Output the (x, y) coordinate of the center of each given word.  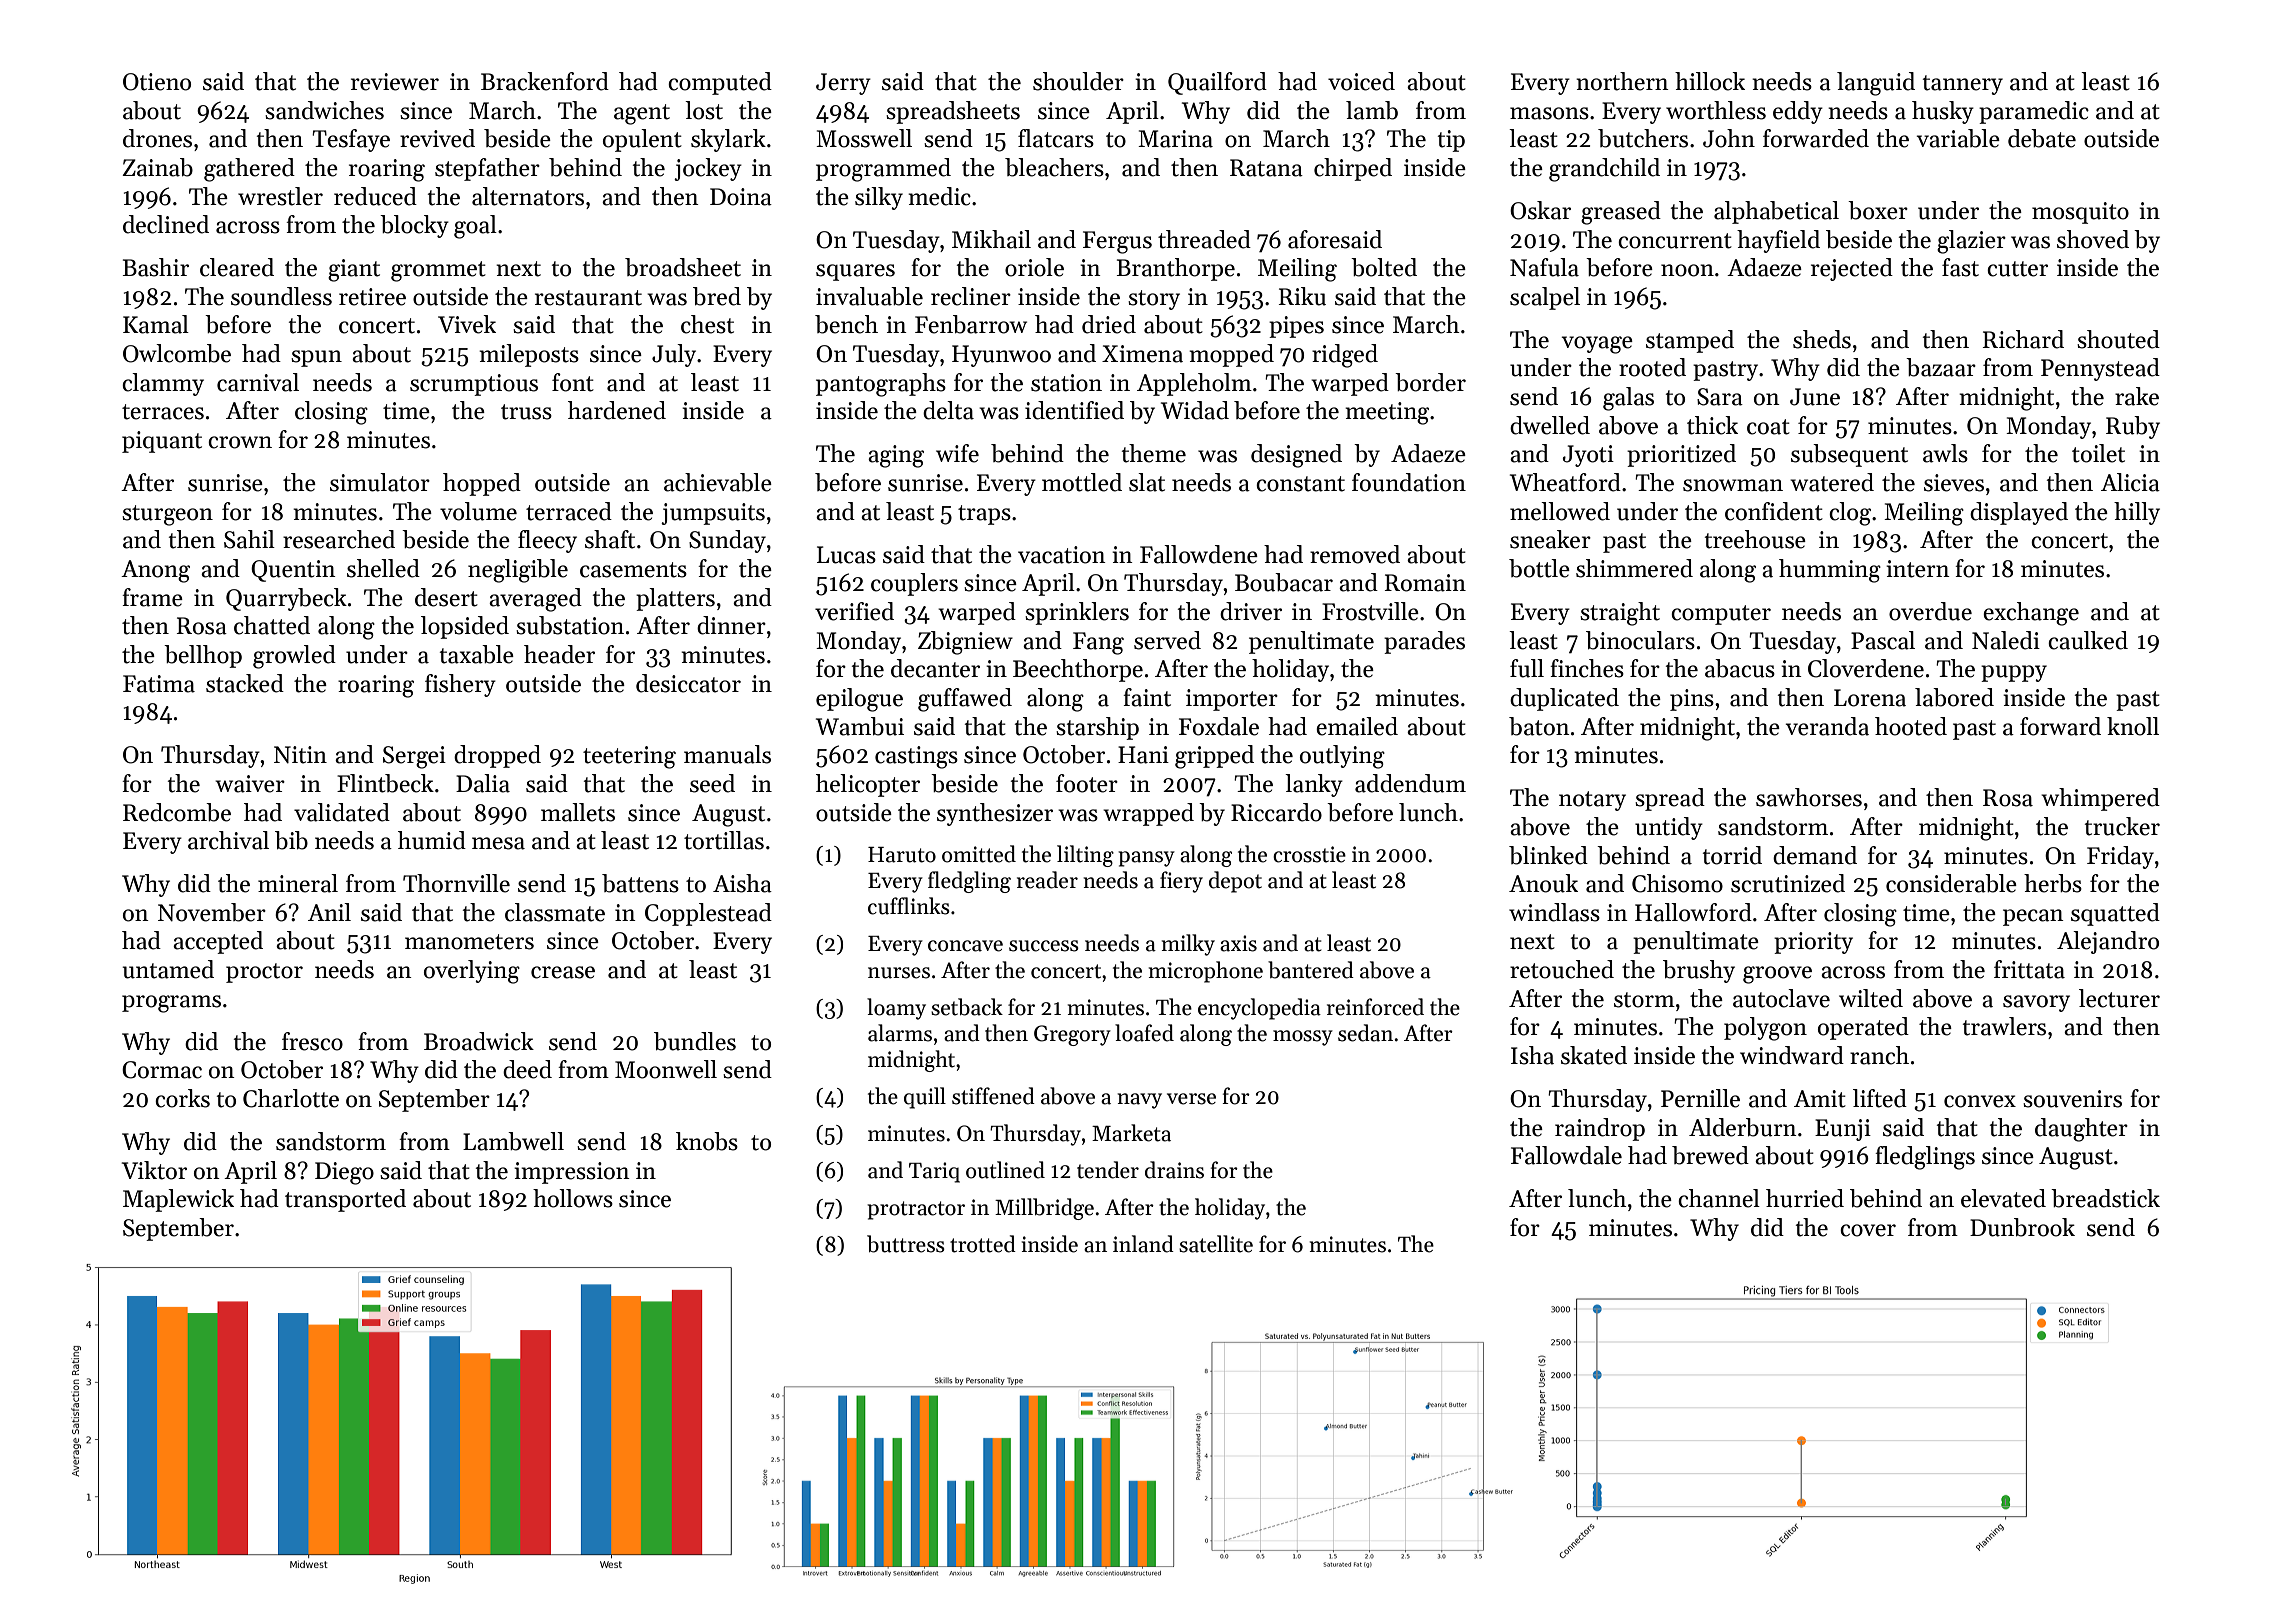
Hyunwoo (1001, 356)
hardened (617, 410)
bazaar (1941, 367)
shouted (2118, 339)
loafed (1144, 1033)
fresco (312, 1041)
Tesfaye (351, 140)
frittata (2029, 969)
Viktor (154, 1170)
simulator (380, 482)
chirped (1353, 169)
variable (1958, 138)
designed (1296, 456)
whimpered (2100, 799)
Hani (1143, 755)
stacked (245, 683)
